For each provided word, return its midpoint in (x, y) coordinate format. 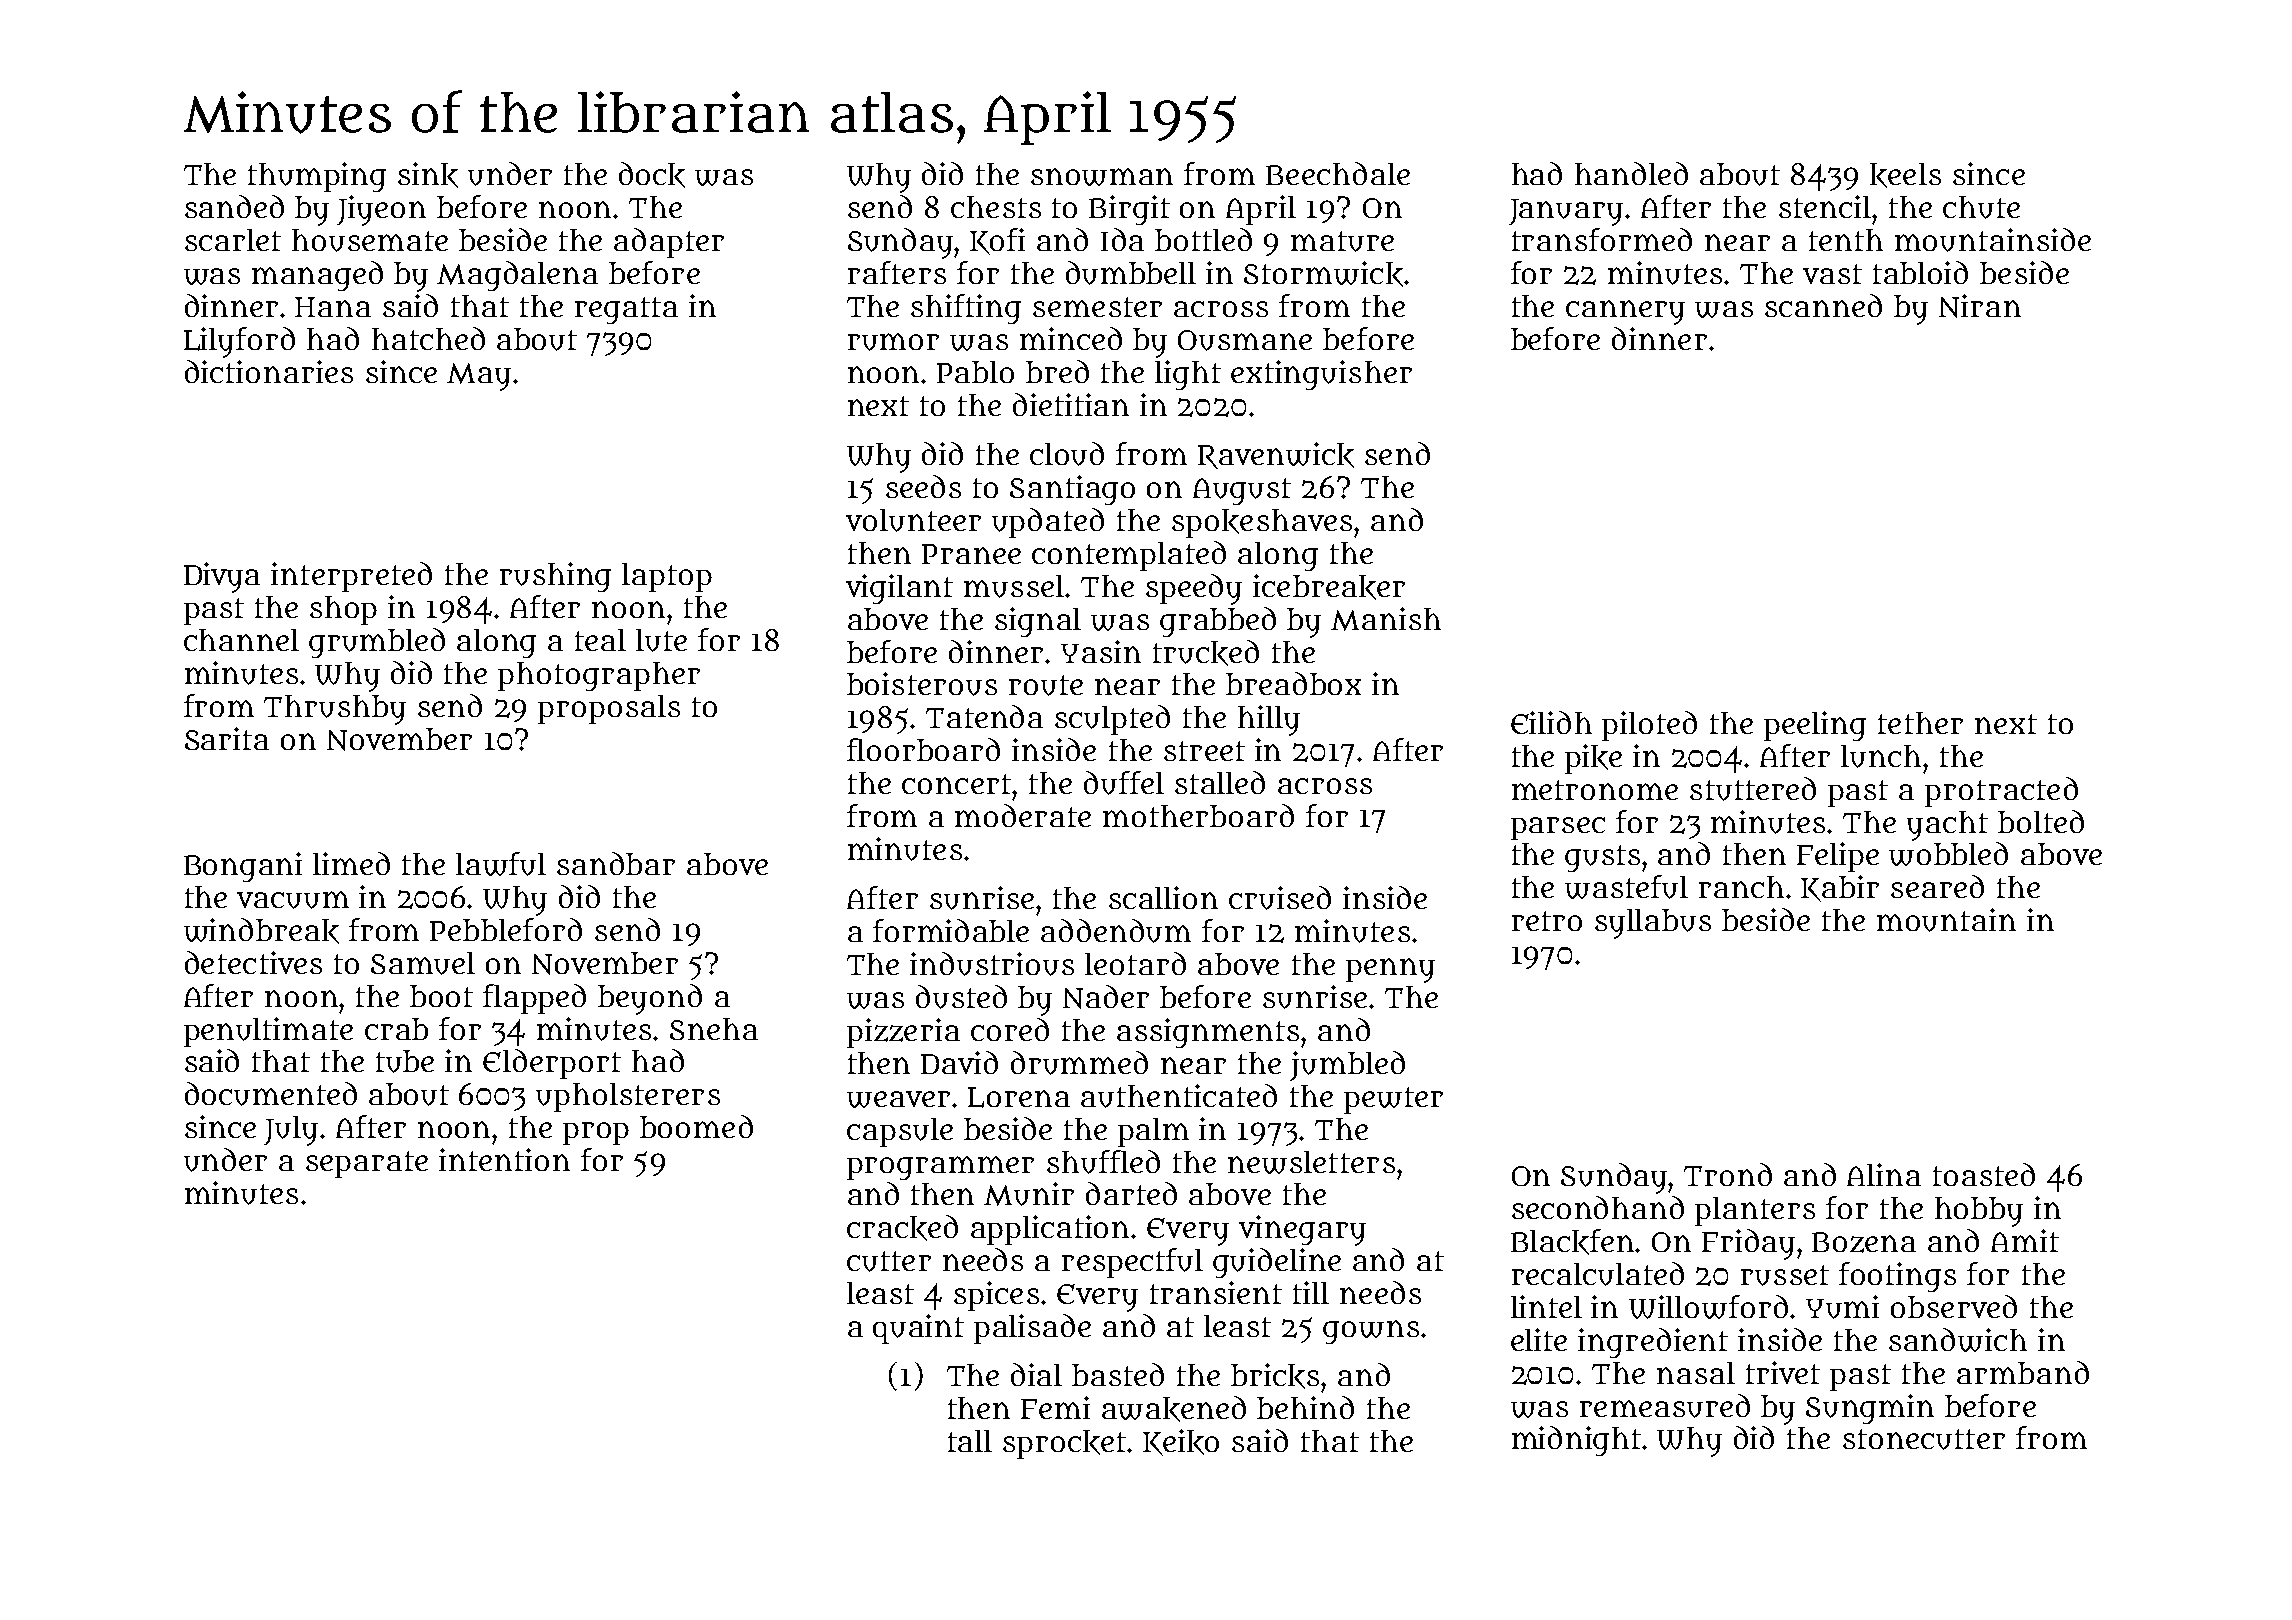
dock (652, 175)
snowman (1102, 177)
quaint (918, 1329)
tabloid (1920, 272)
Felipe (1838, 857)
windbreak (261, 931)
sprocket (1065, 1444)
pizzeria (903, 1033)
